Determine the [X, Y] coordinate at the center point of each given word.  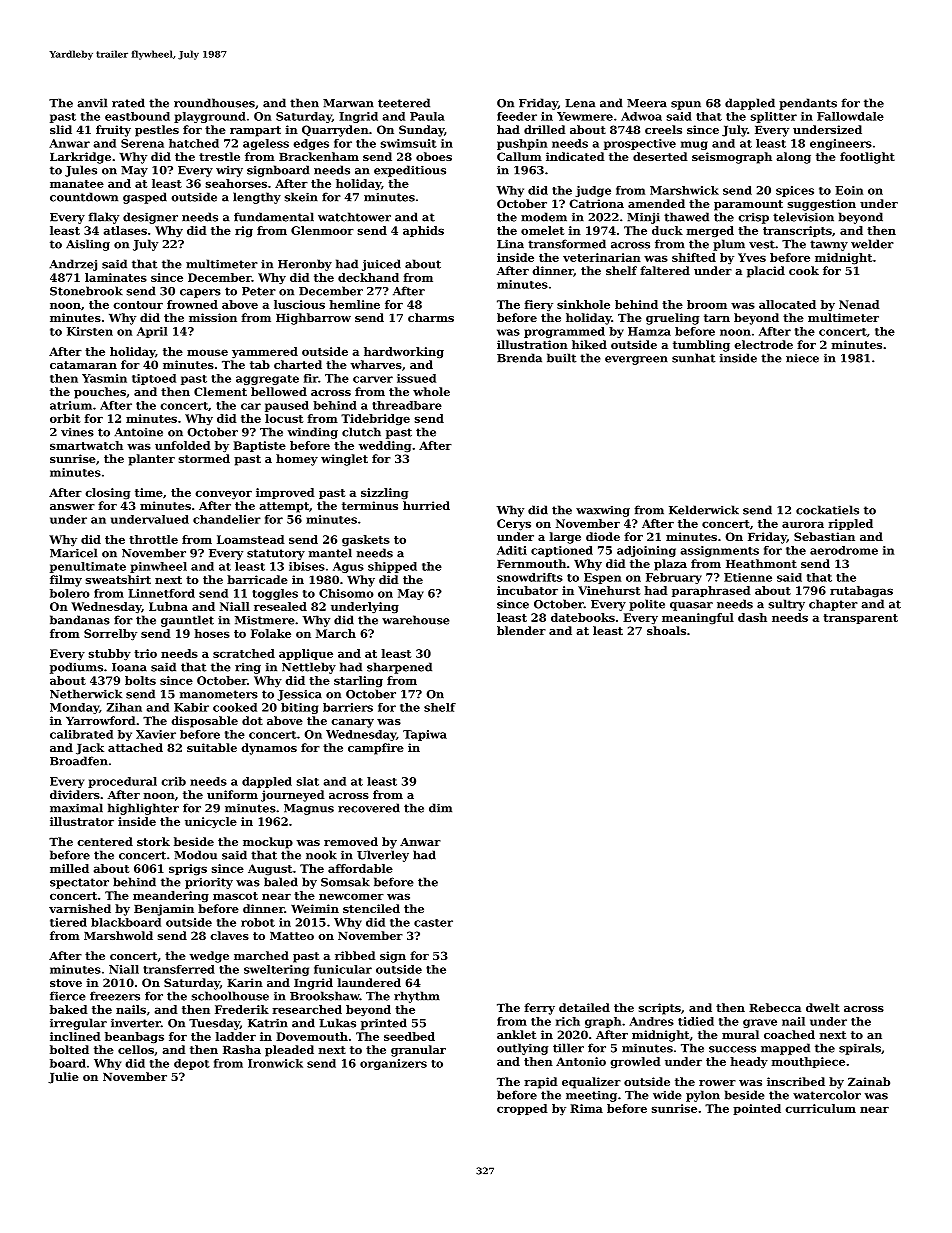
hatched [194, 143]
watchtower [354, 217]
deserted [660, 156]
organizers [393, 1064]
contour [138, 305]
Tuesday [214, 1024]
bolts [140, 680]
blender [521, 630]
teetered [404, 103]
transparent [860, 619]
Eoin [849, 190]
